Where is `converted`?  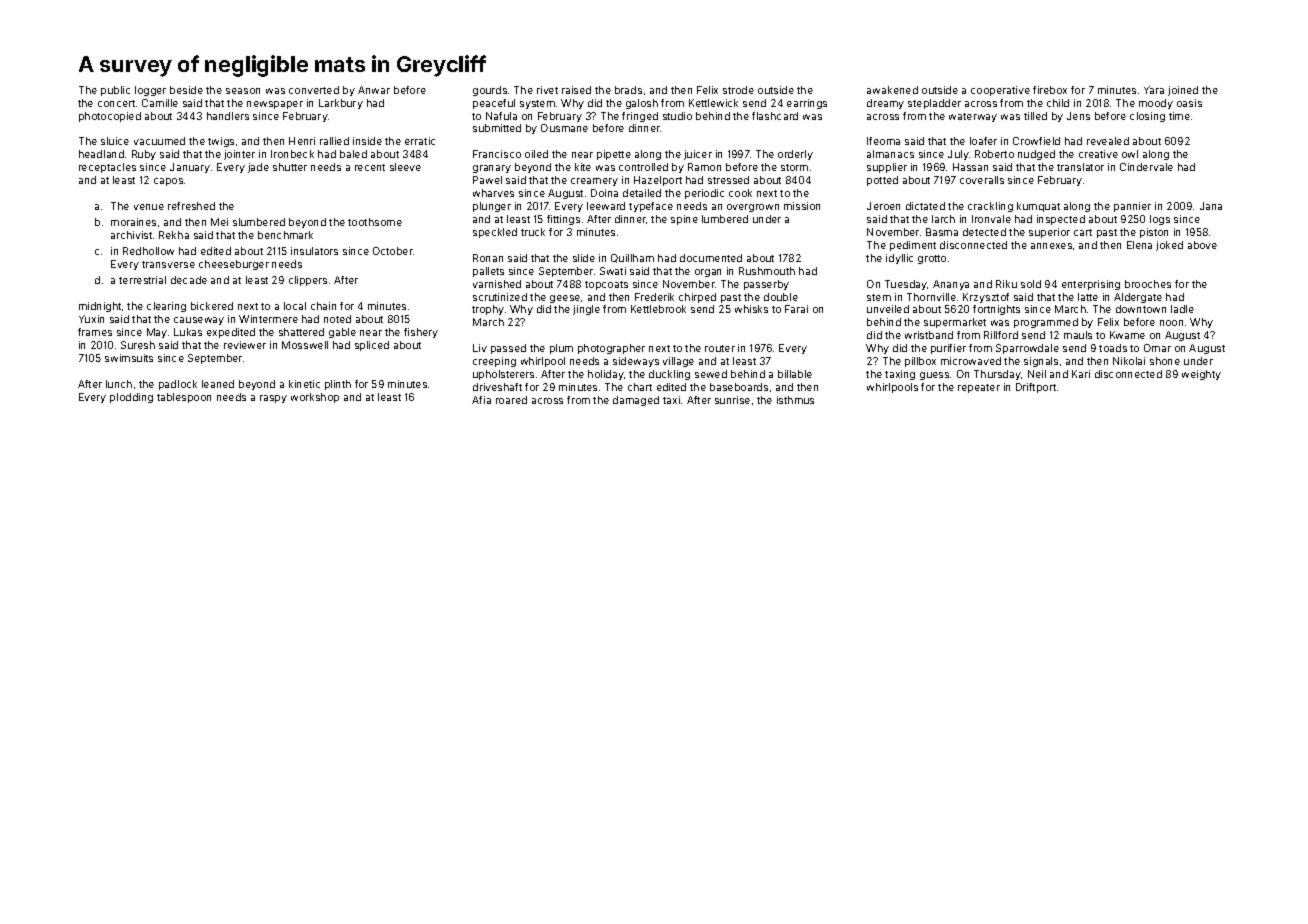
converted is located at coordinates (314, 90).
